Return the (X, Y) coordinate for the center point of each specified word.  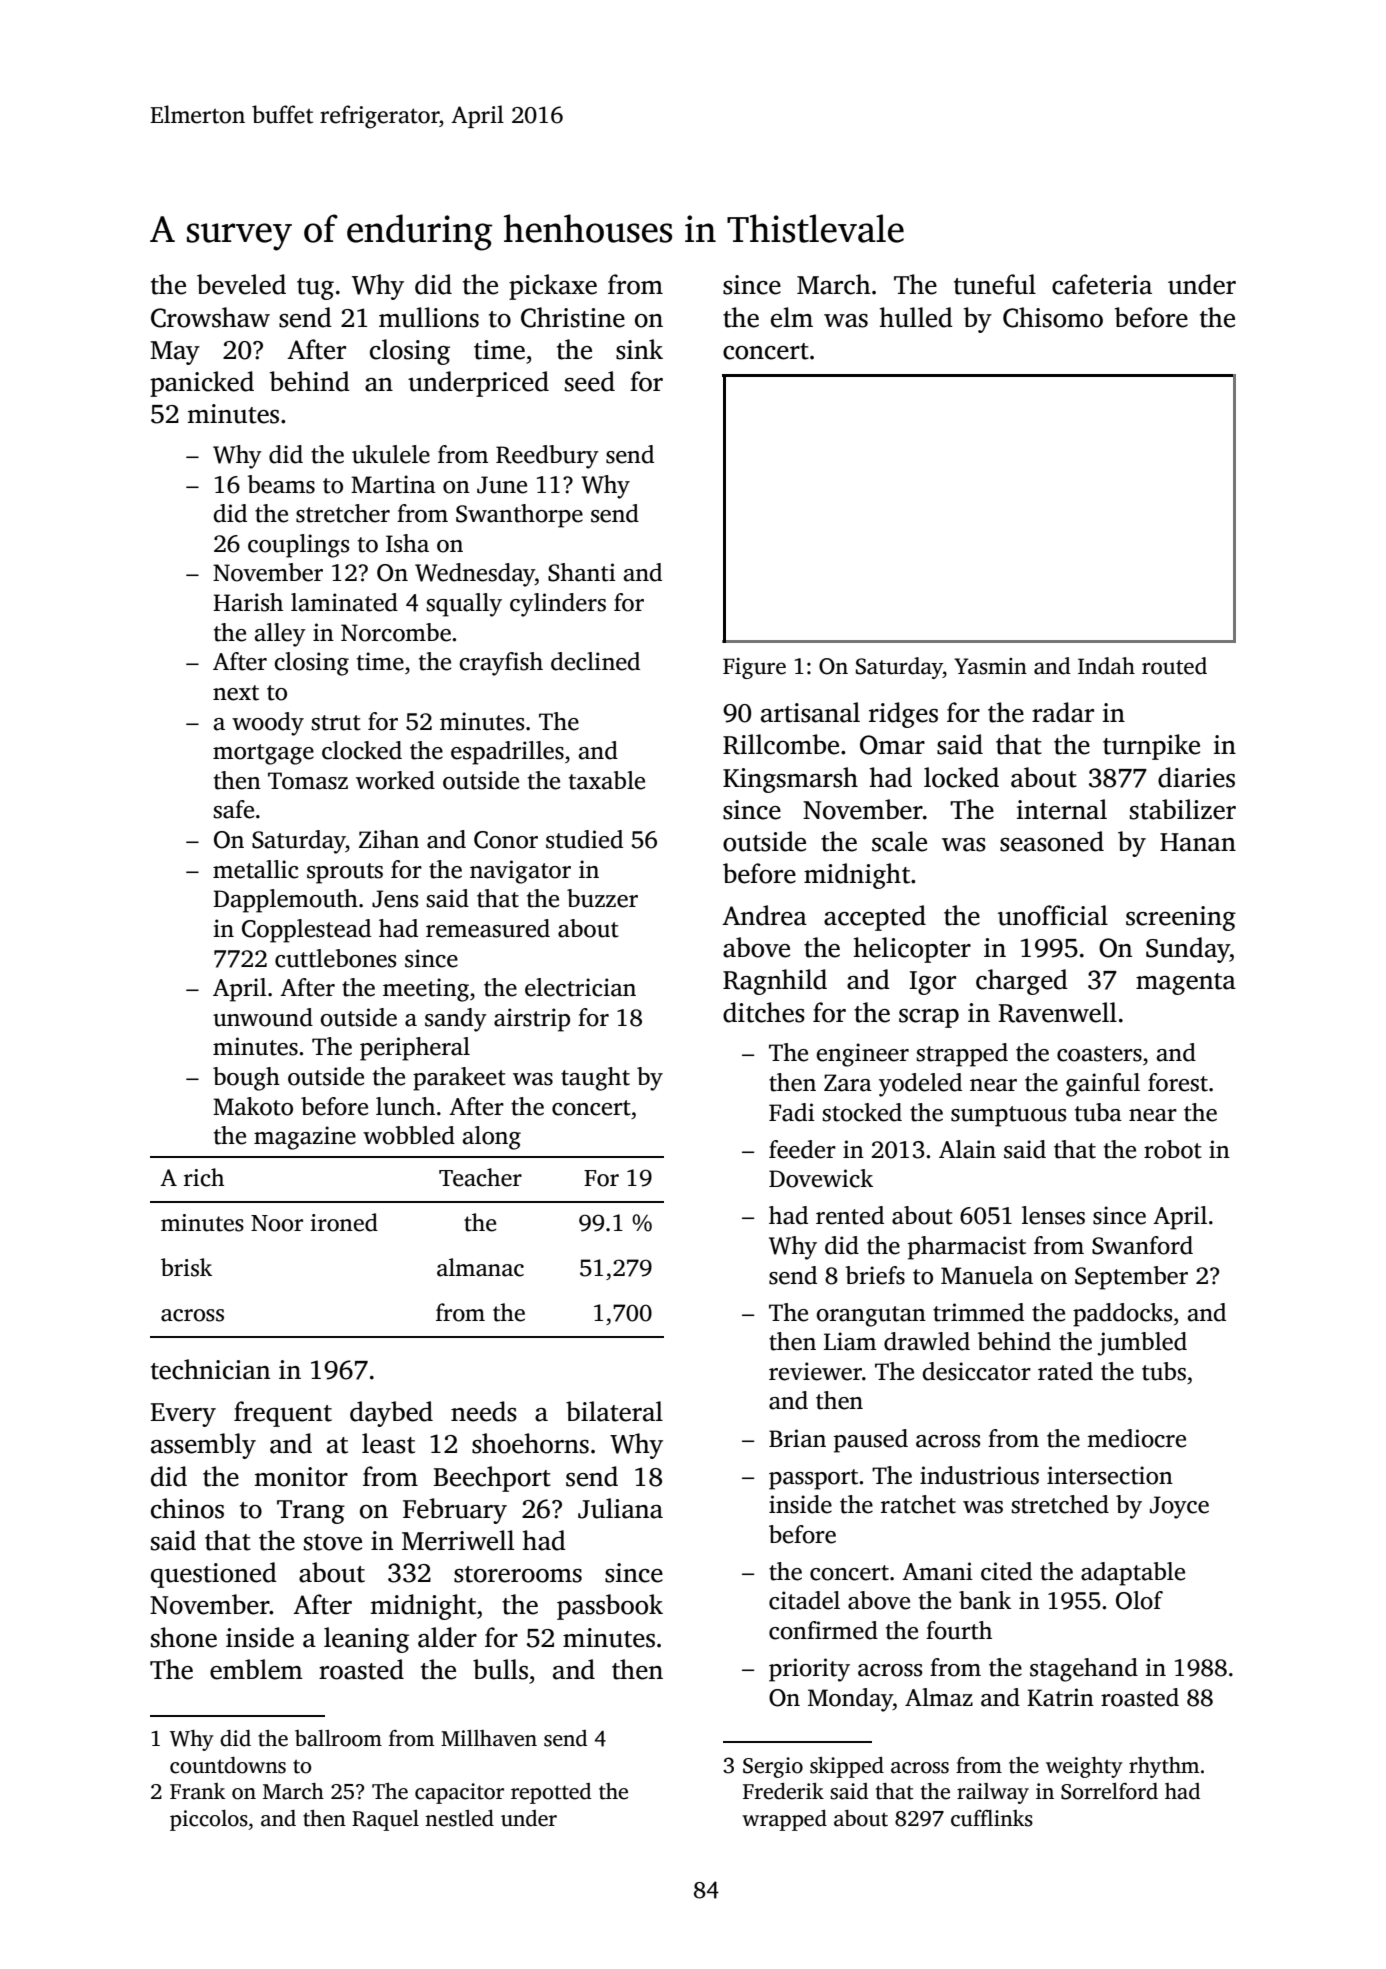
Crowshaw (210, 317)
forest (1178, 1082)
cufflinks (992, 1818)
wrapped (784, 1820)
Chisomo (1053, 317)
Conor (506, 840)
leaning (366, 1640)
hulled (916, 317)
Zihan (389, 839)
